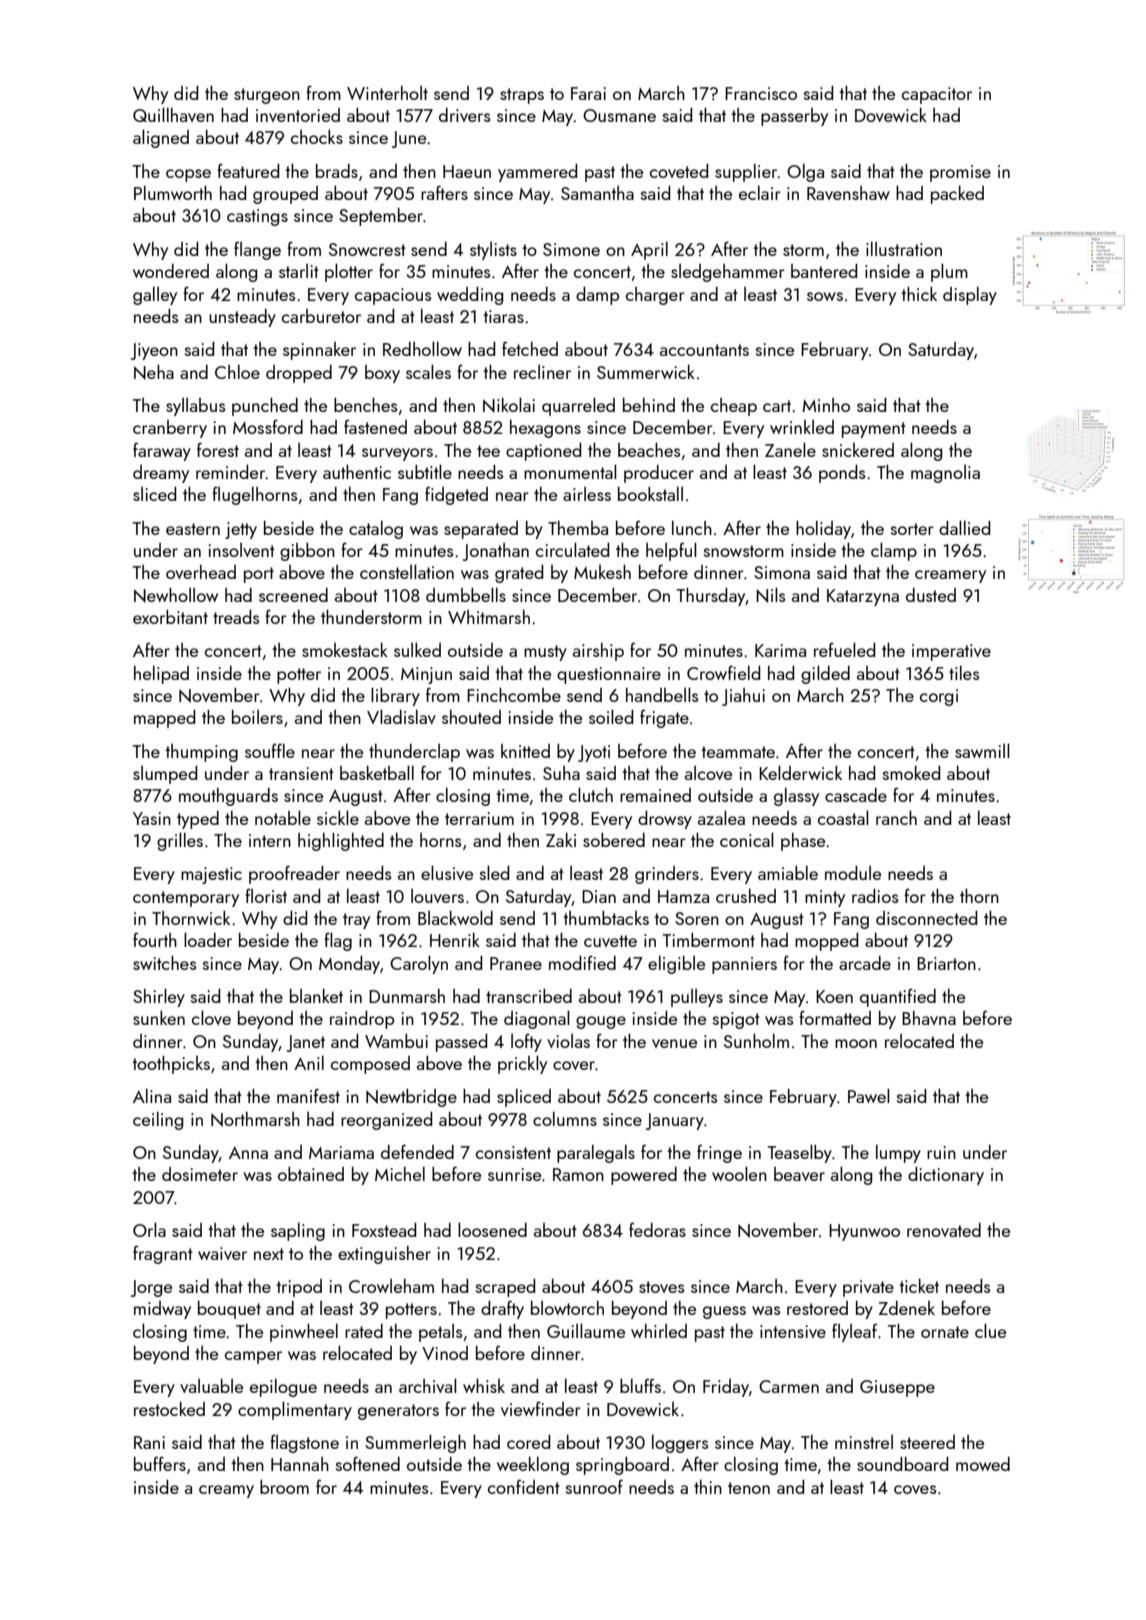  I want to click on ruin, so click(941, 1152).
